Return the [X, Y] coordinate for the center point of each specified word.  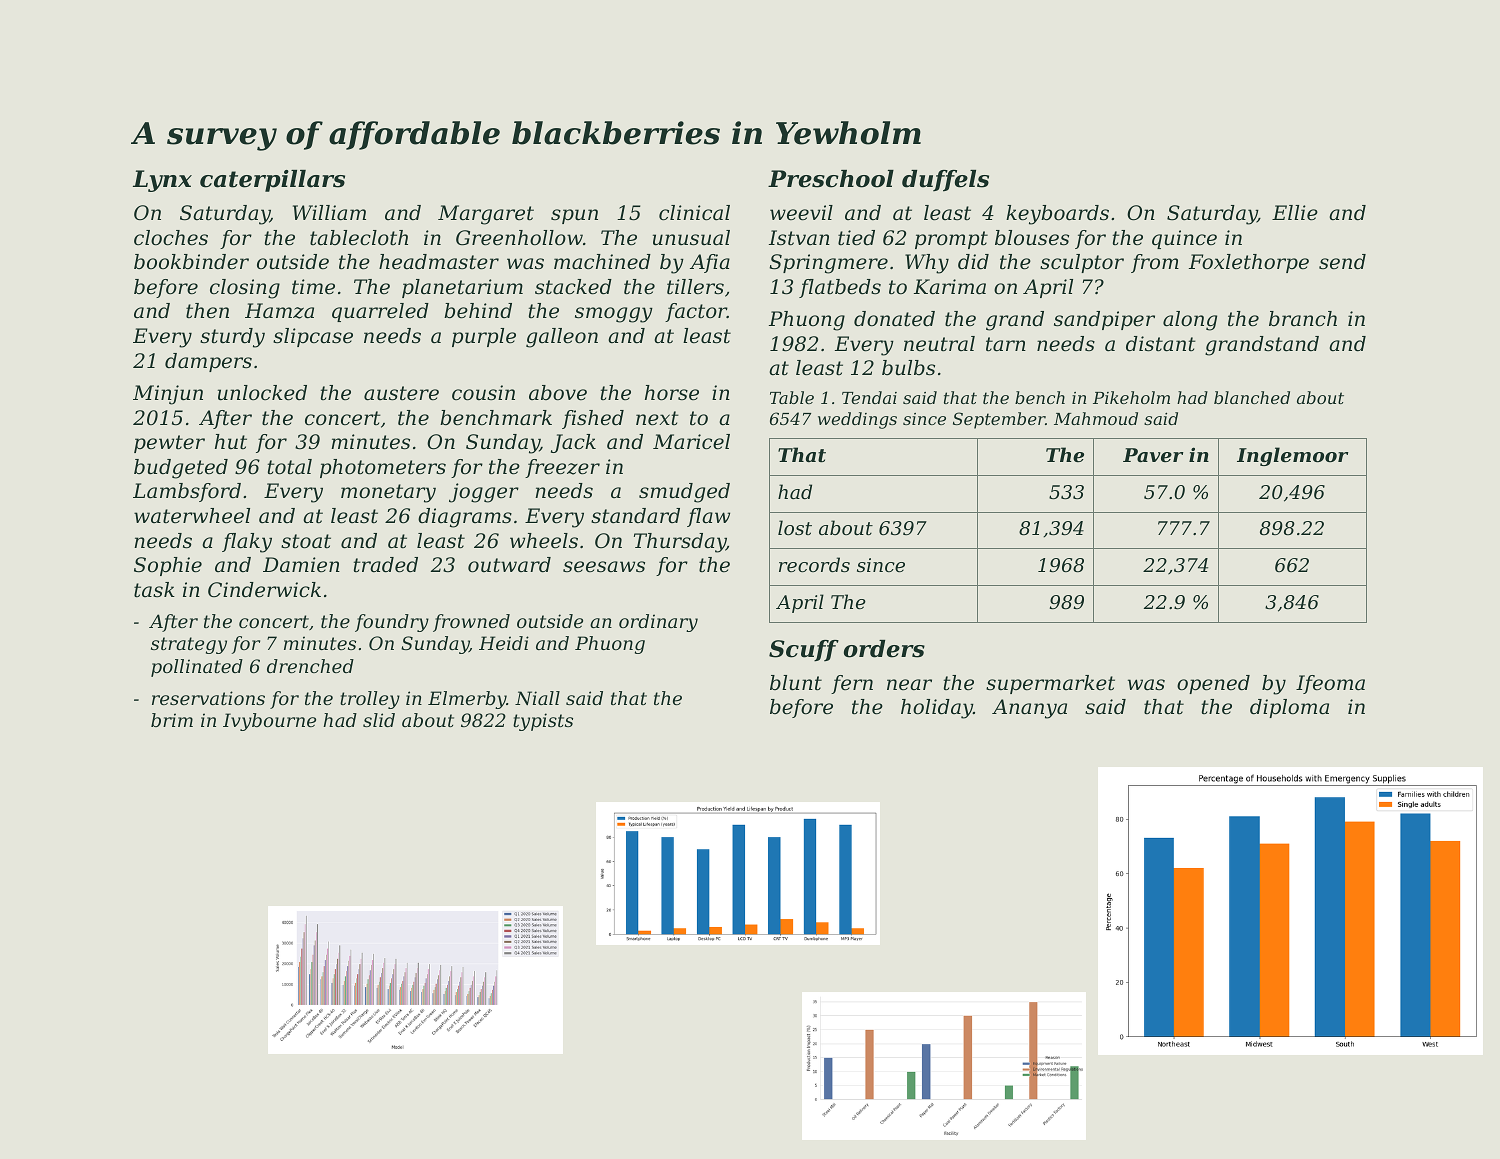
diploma [1289, 708]
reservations [208, 698]
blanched [1252, 397]
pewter [169, 444]
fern [852, 684]
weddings [857, 420]
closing [245, 289]
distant [1161, 344]
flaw [708, 517]
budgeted [181, 469]
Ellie [1295, 213]
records [814, 564]
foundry [392, 623]
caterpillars [272, 181]
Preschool [831, 179]
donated [894, 319]
